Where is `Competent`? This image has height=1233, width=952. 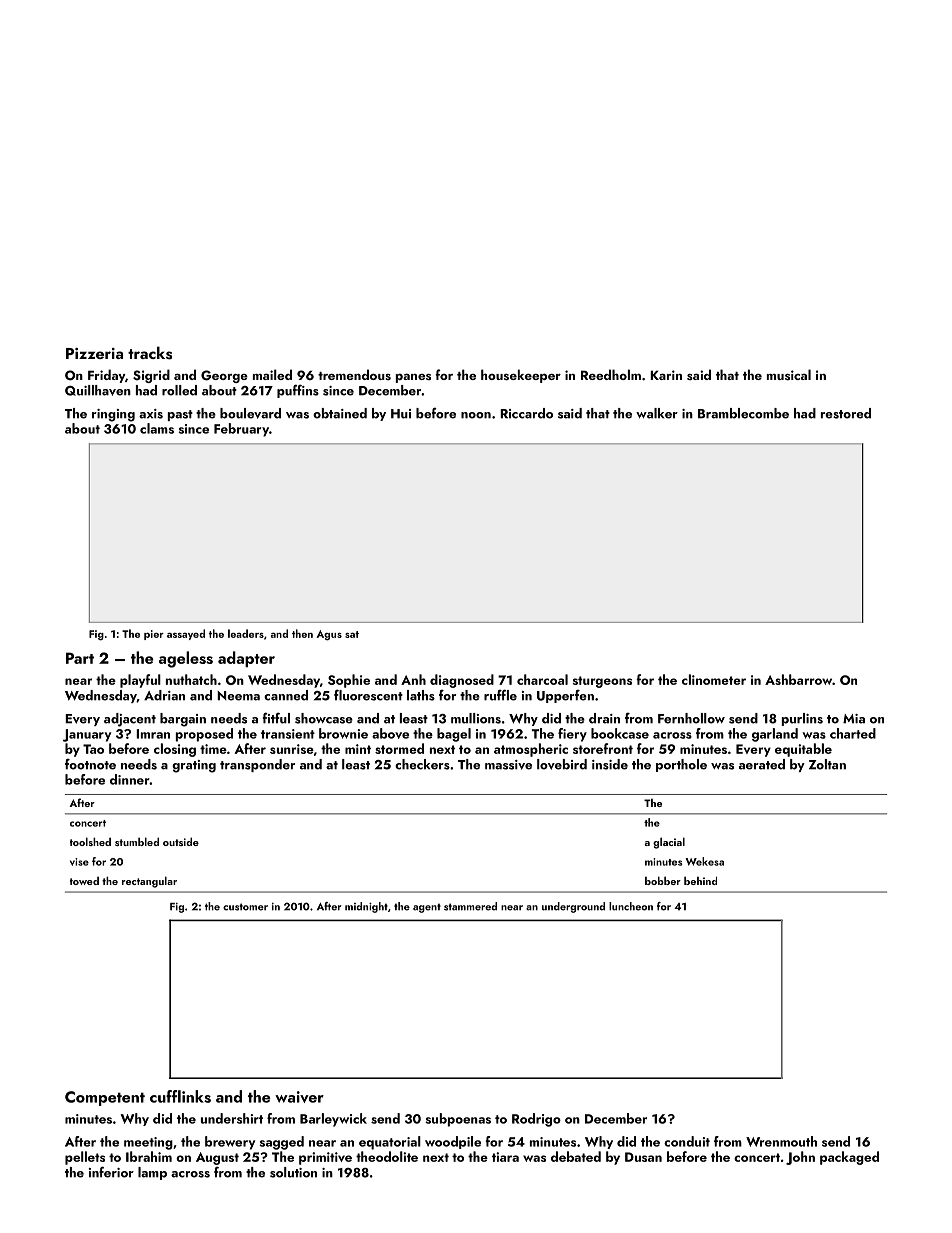
Competent is located at coordinates (105, 1098).
